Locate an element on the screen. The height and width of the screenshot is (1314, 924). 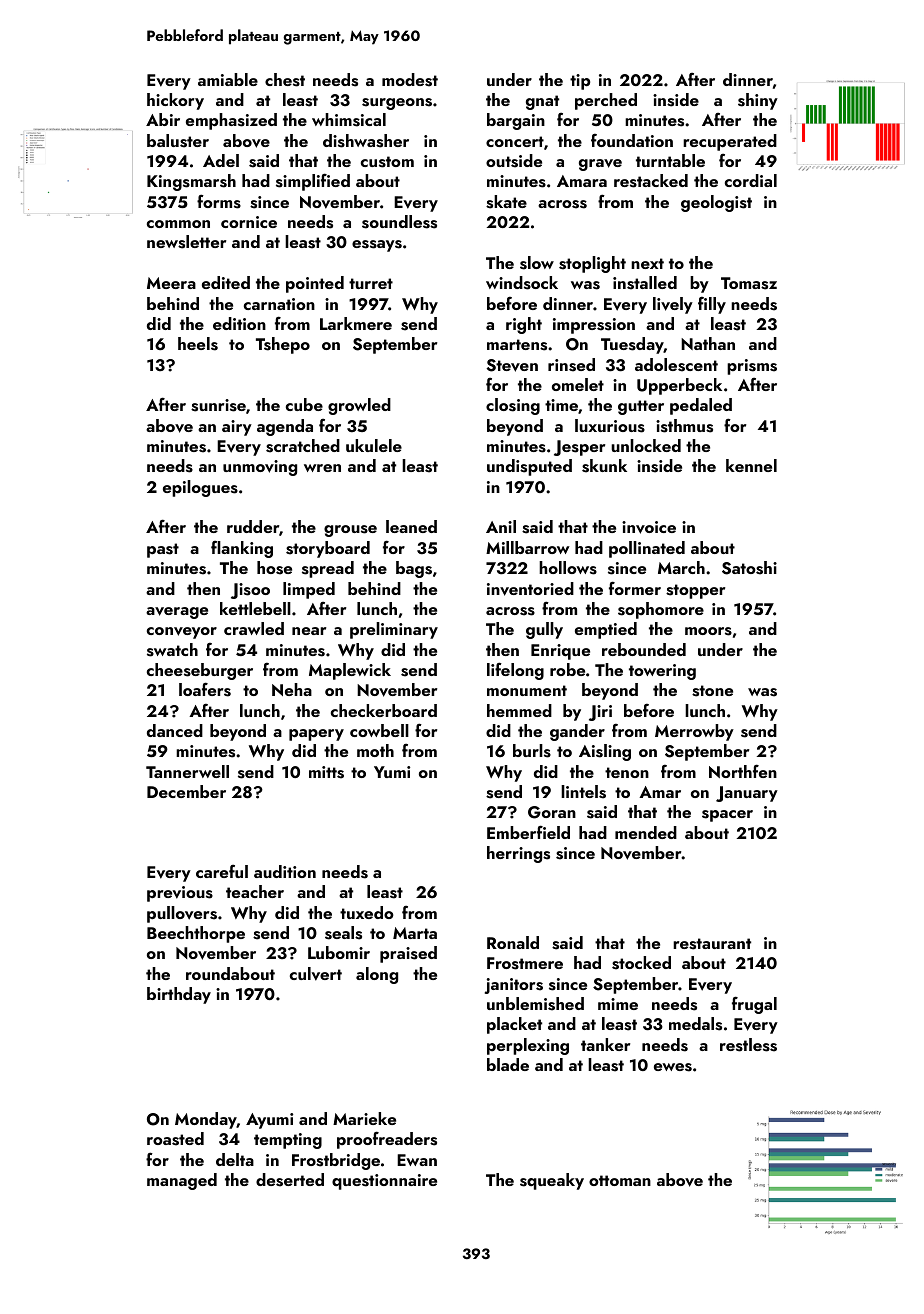
turret is located at coordinates (371, 283).
